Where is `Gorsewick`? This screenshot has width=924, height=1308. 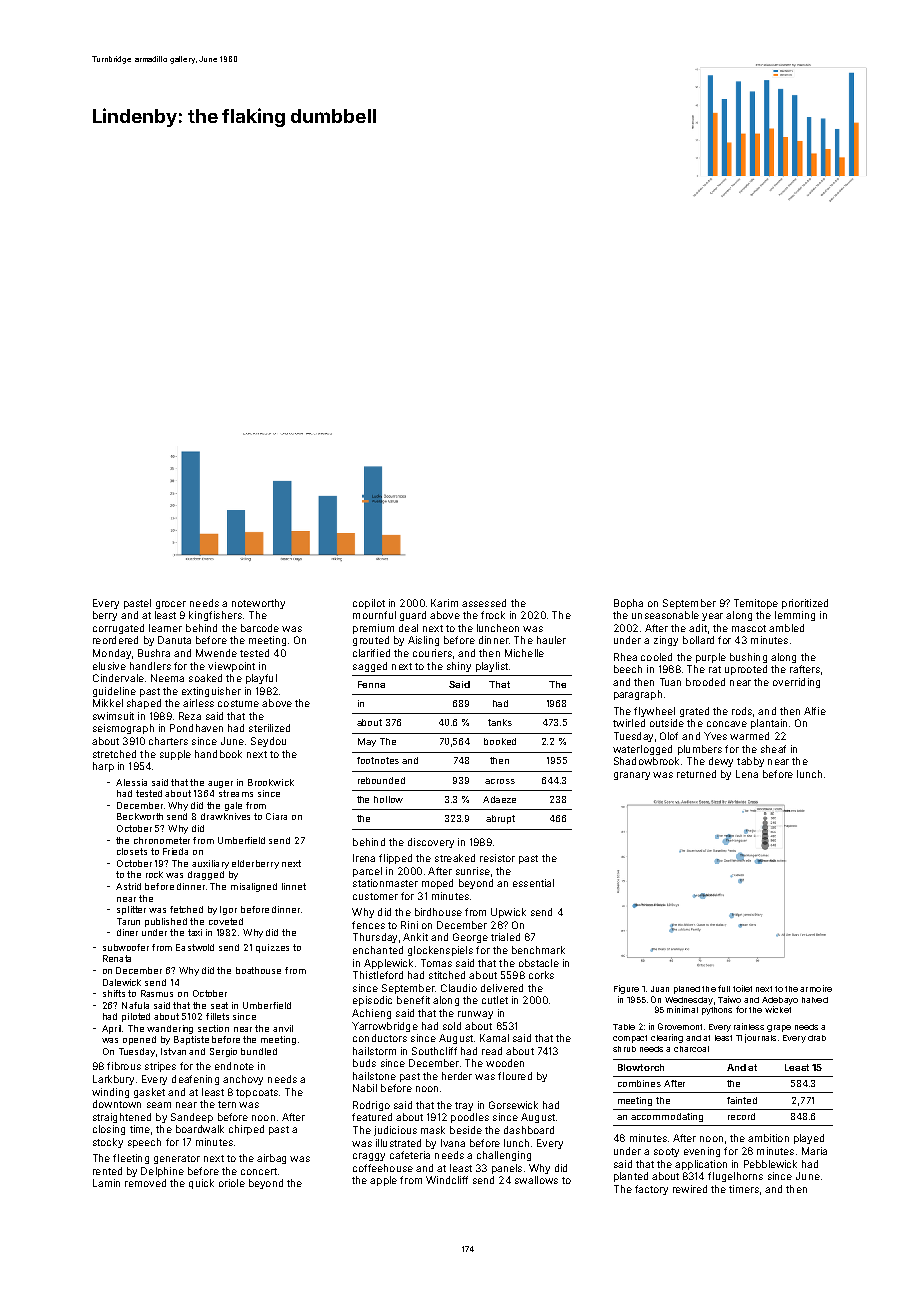 Gorsewick is located at coordinates (513, 1105).
